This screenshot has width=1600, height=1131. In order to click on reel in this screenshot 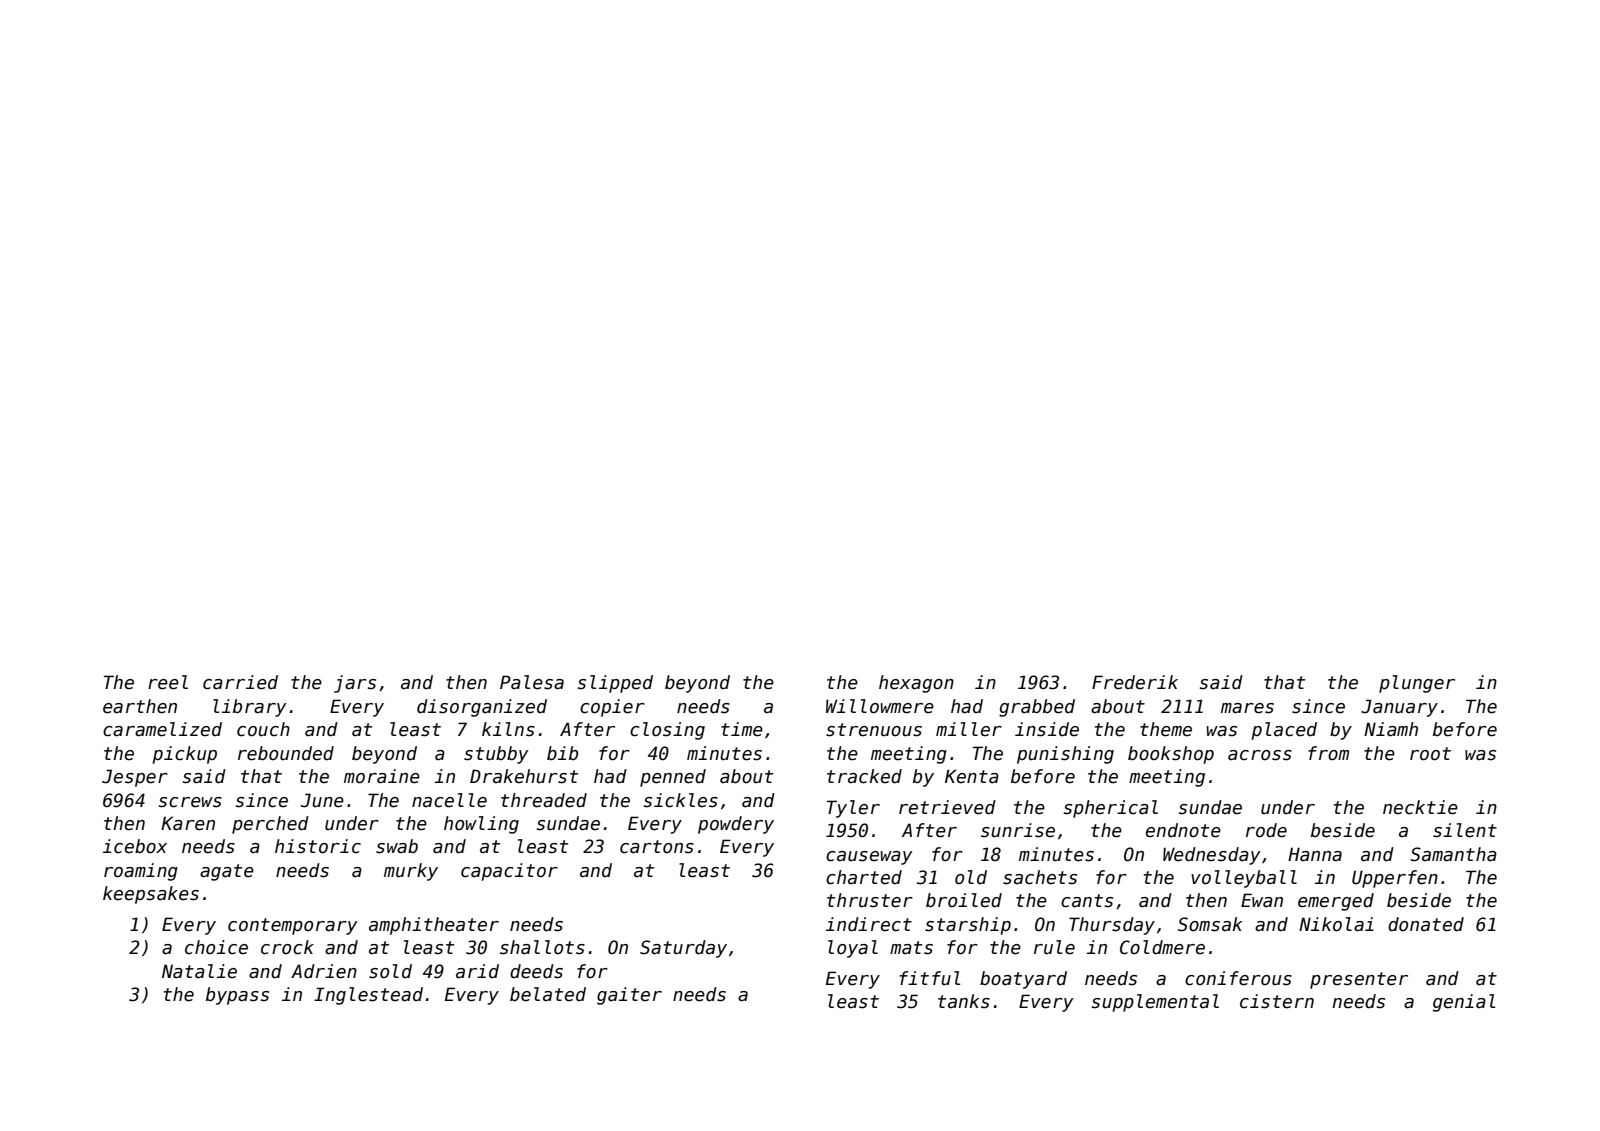, I will do `click(168, 682)`.
